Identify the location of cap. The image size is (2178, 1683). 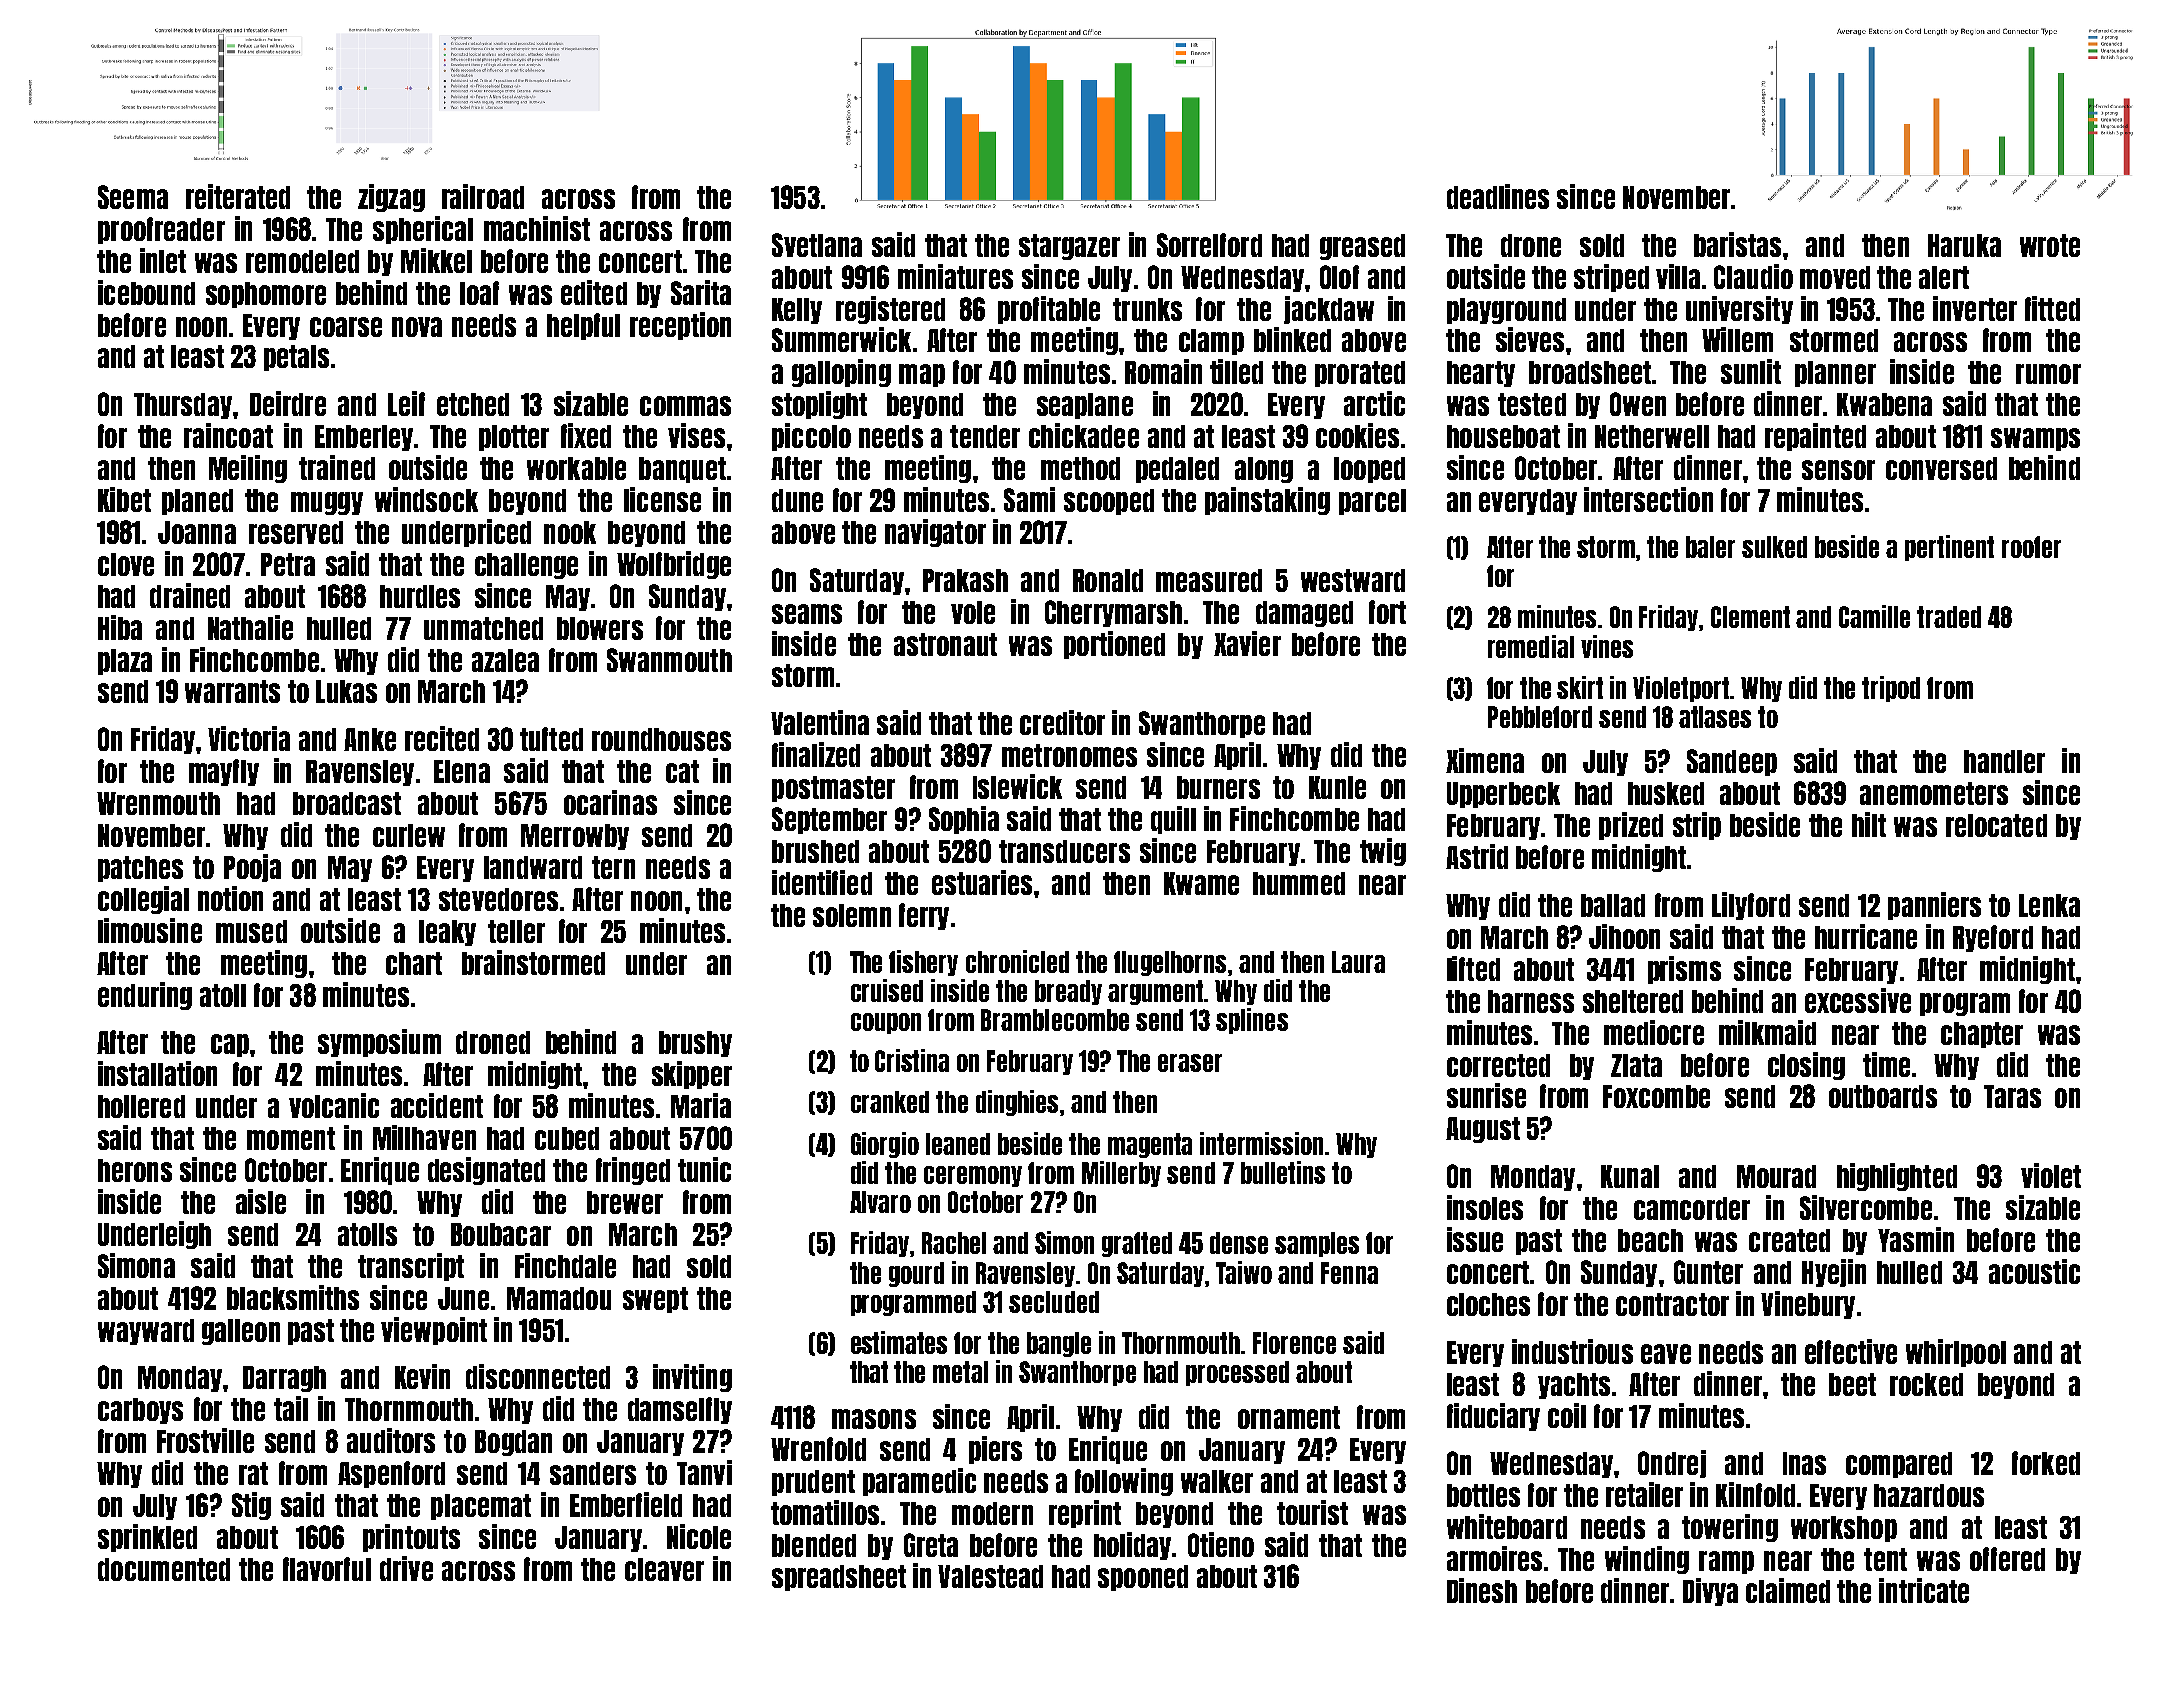
(230, 1045).
